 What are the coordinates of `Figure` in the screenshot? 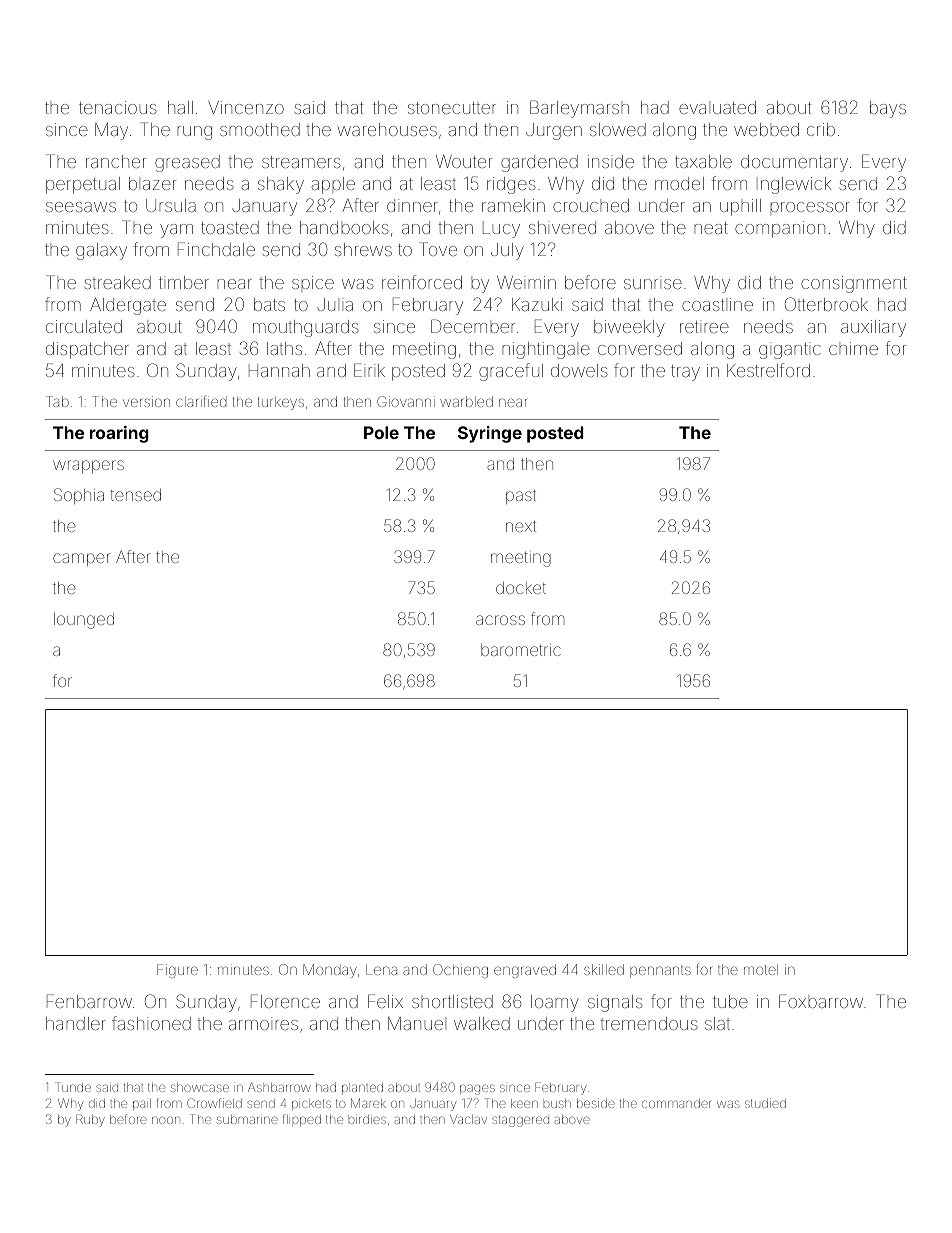 It's located at (177, 971).
